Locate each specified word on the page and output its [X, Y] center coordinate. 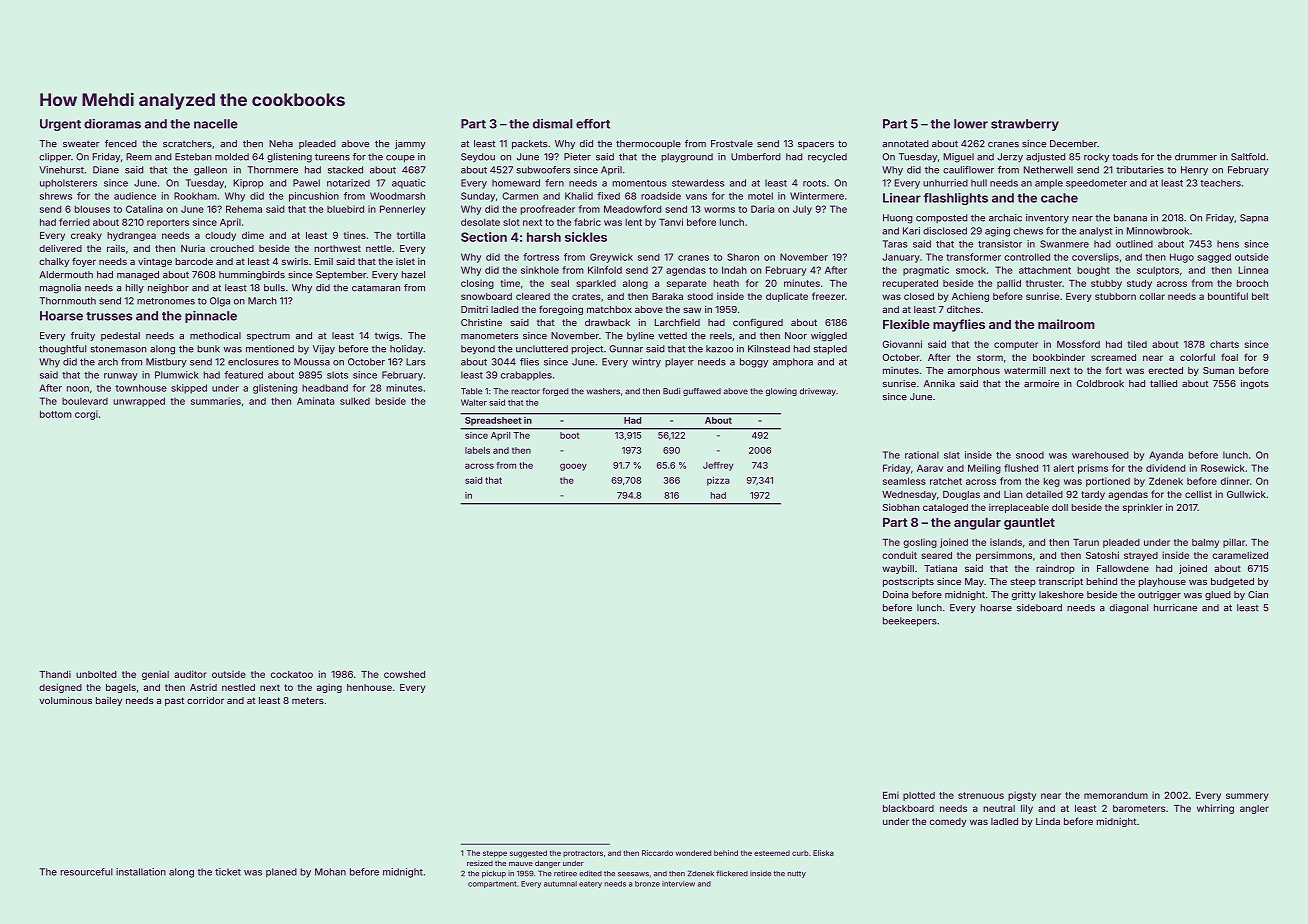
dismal [553, 124]
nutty [796, 874]
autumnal [560, 884]
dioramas [112, 124]
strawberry [1025, 125]
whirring [1215, 809]
